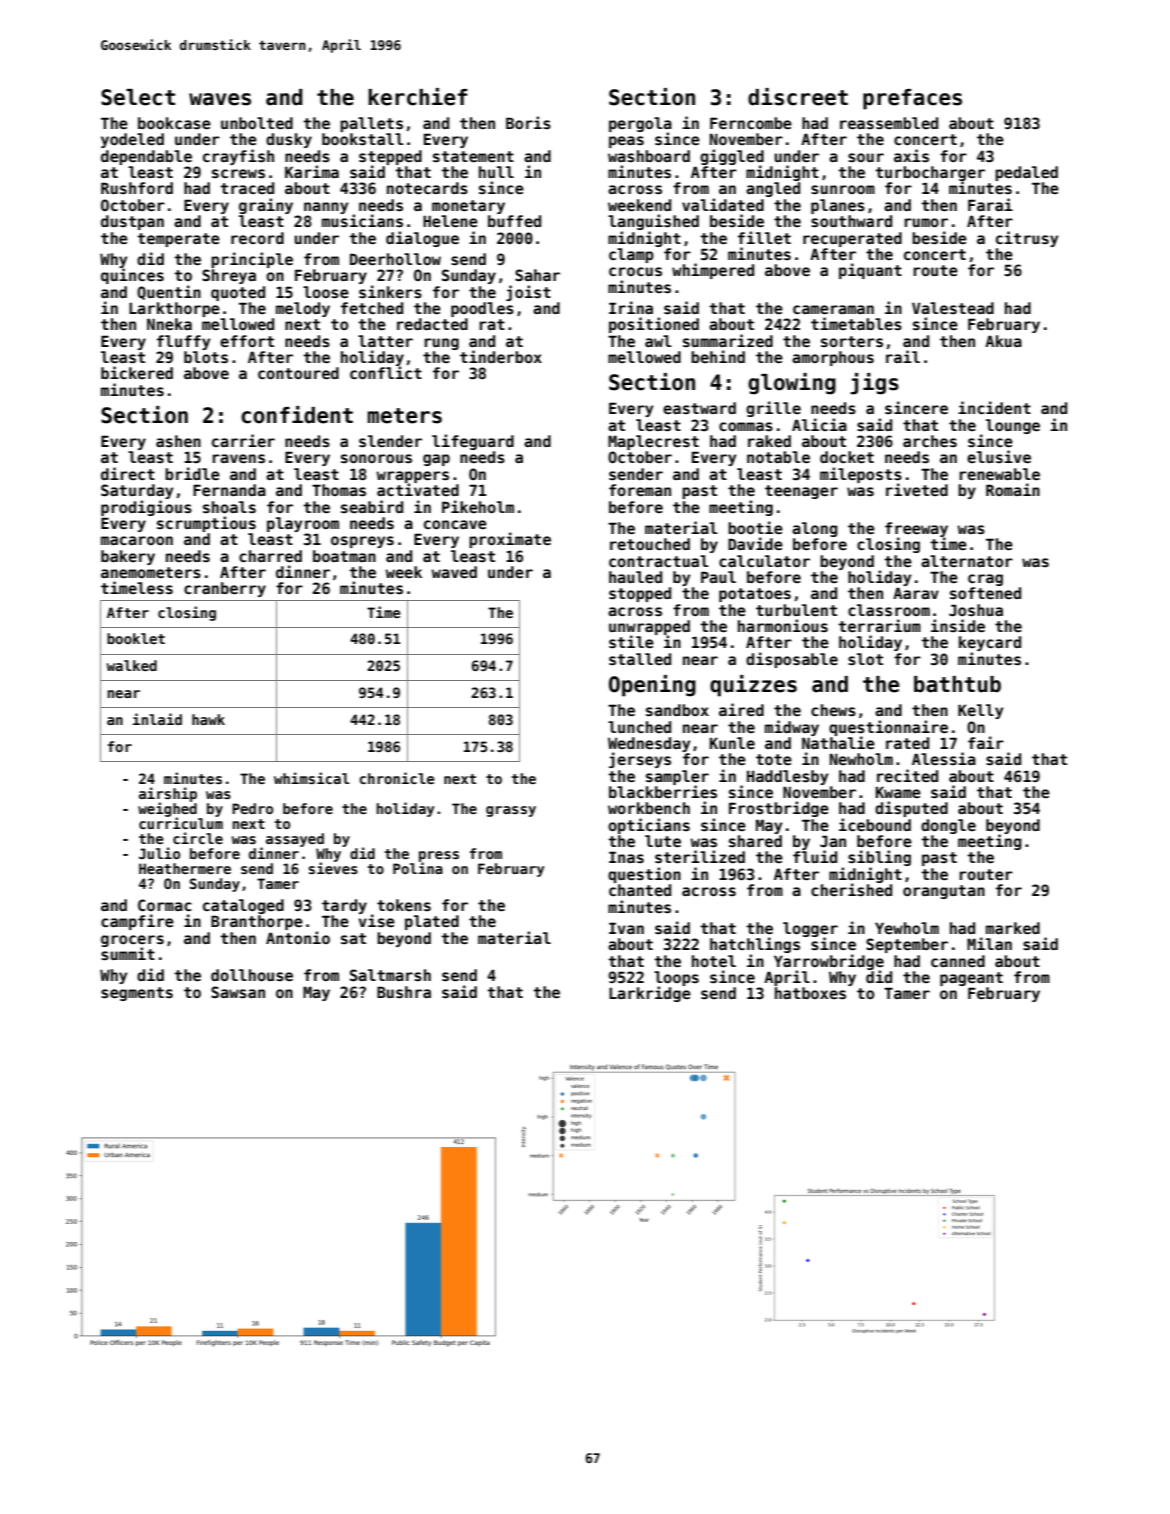 This image has width=1170, height=1514. I want to click on citrusy, so click(1027, 239).
